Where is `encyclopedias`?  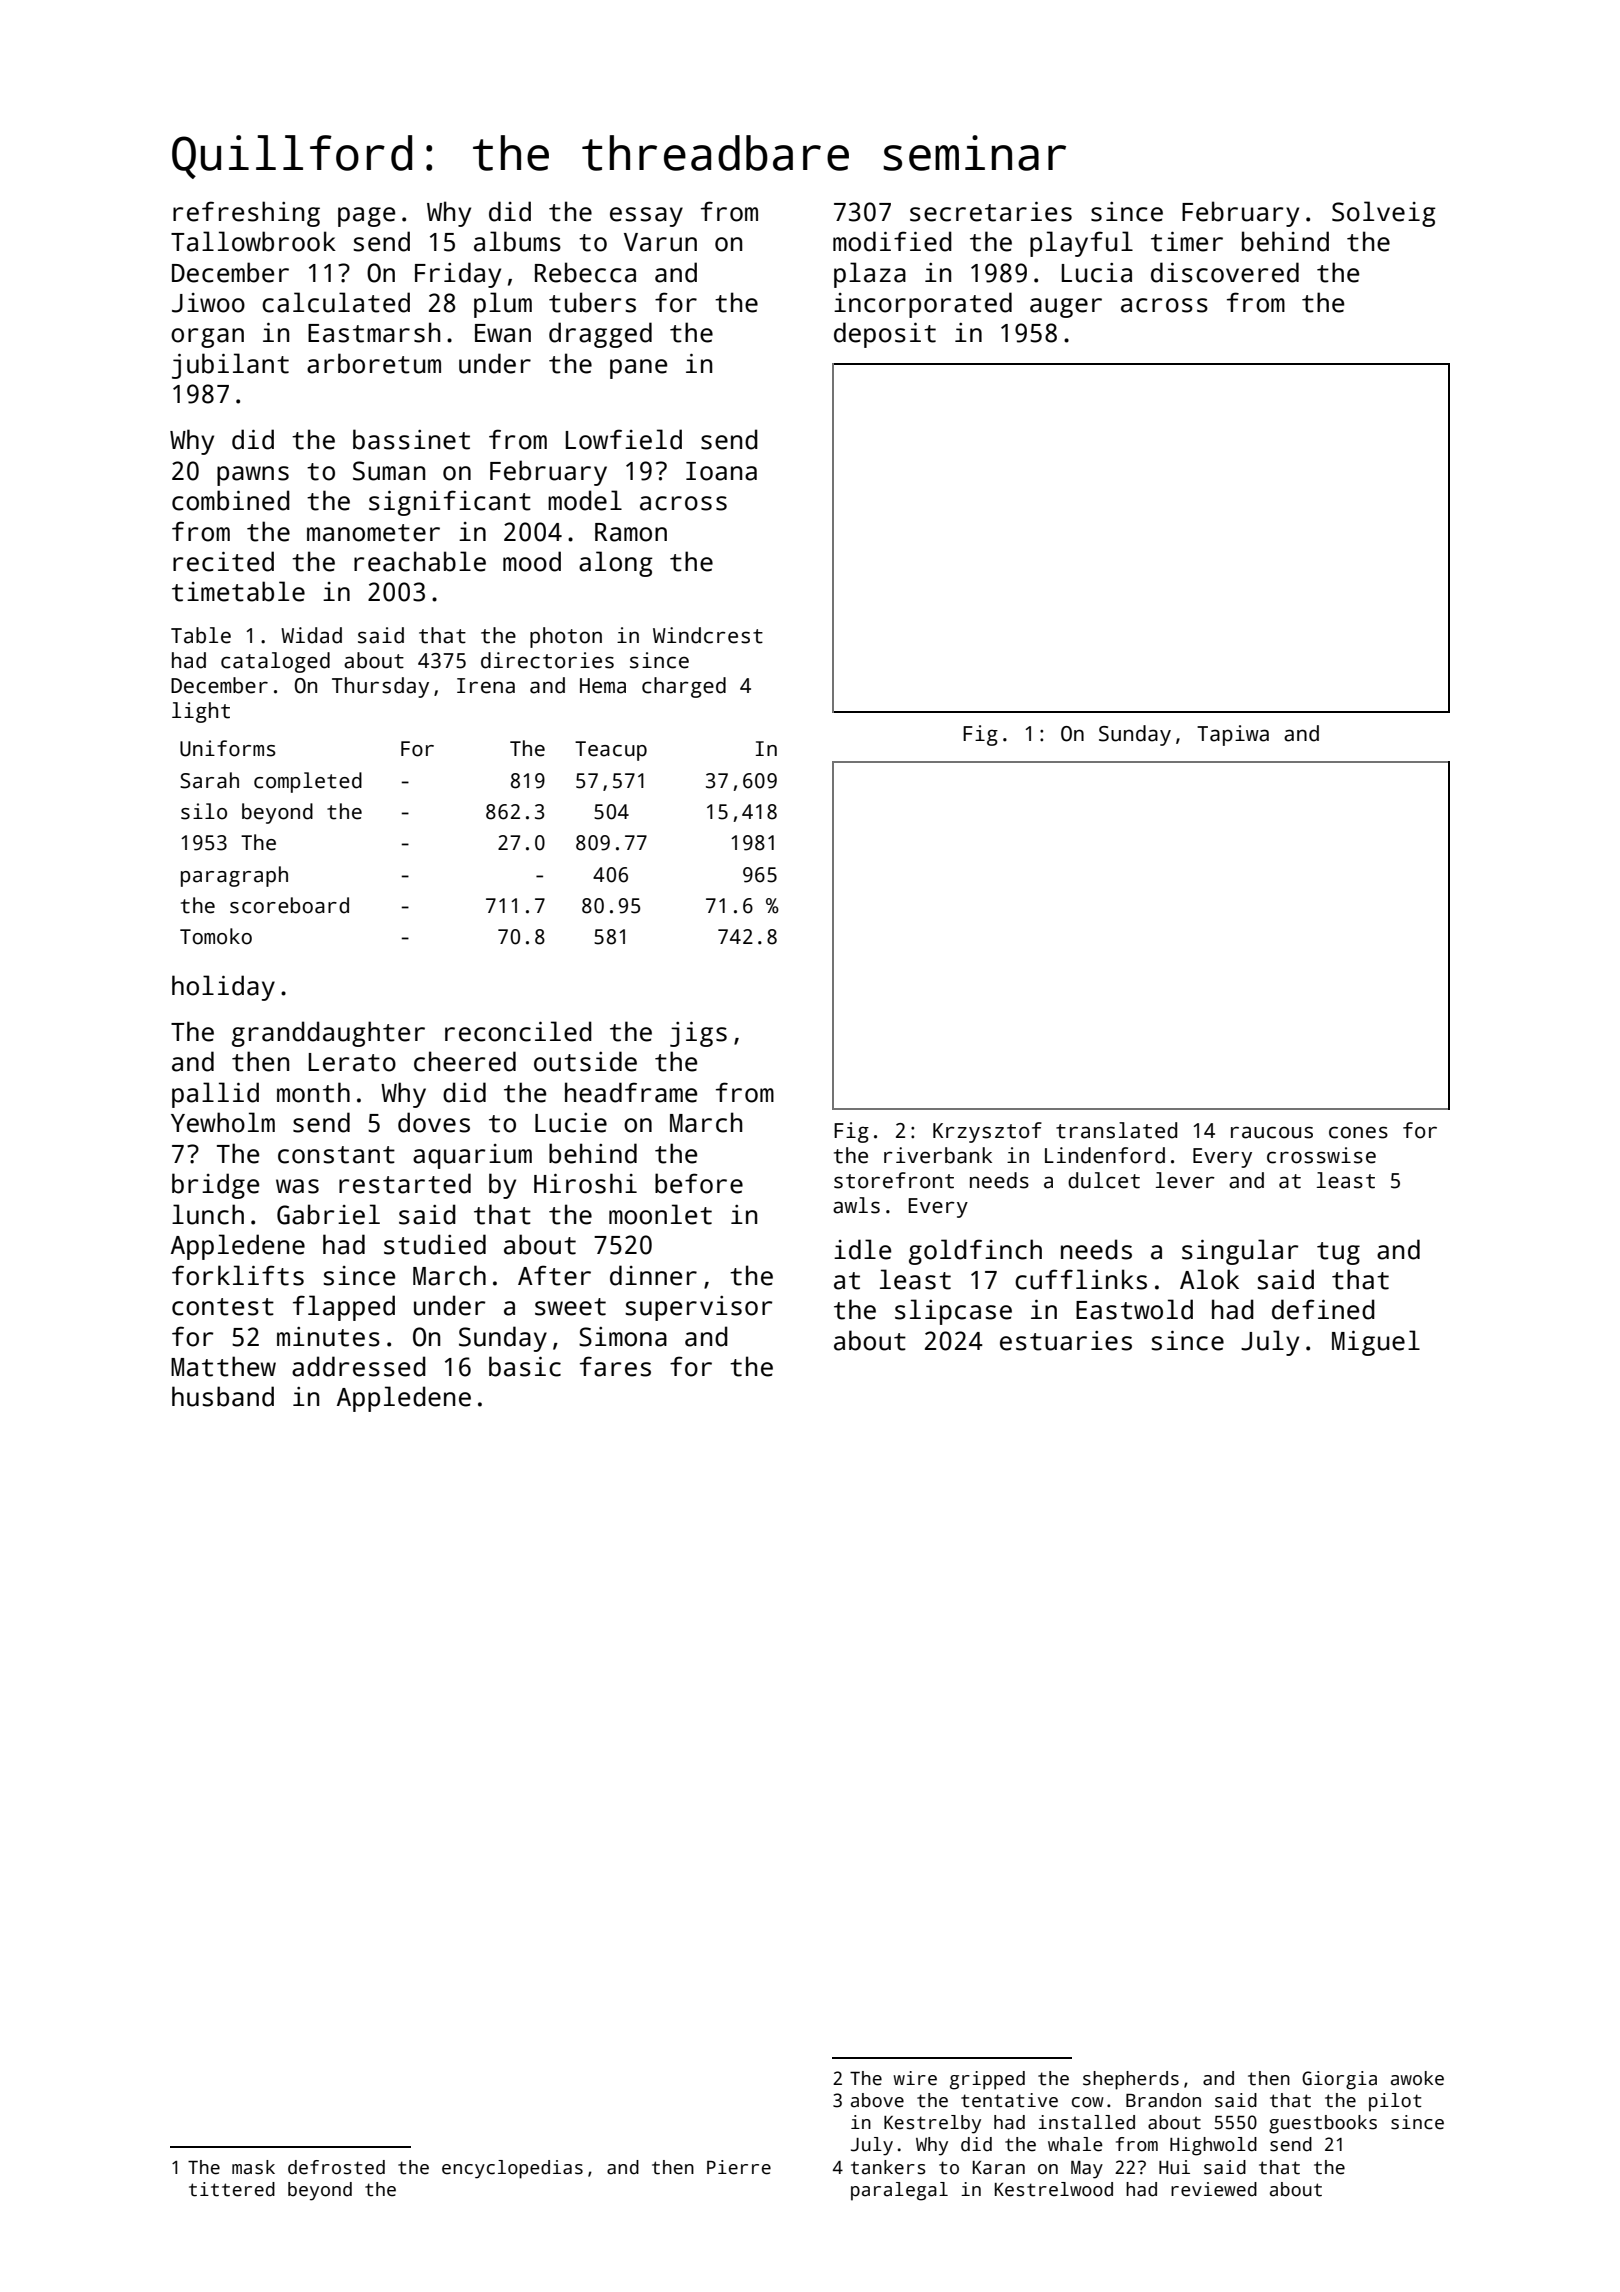
encyclopedias is located at coordinates (512, 2169).
